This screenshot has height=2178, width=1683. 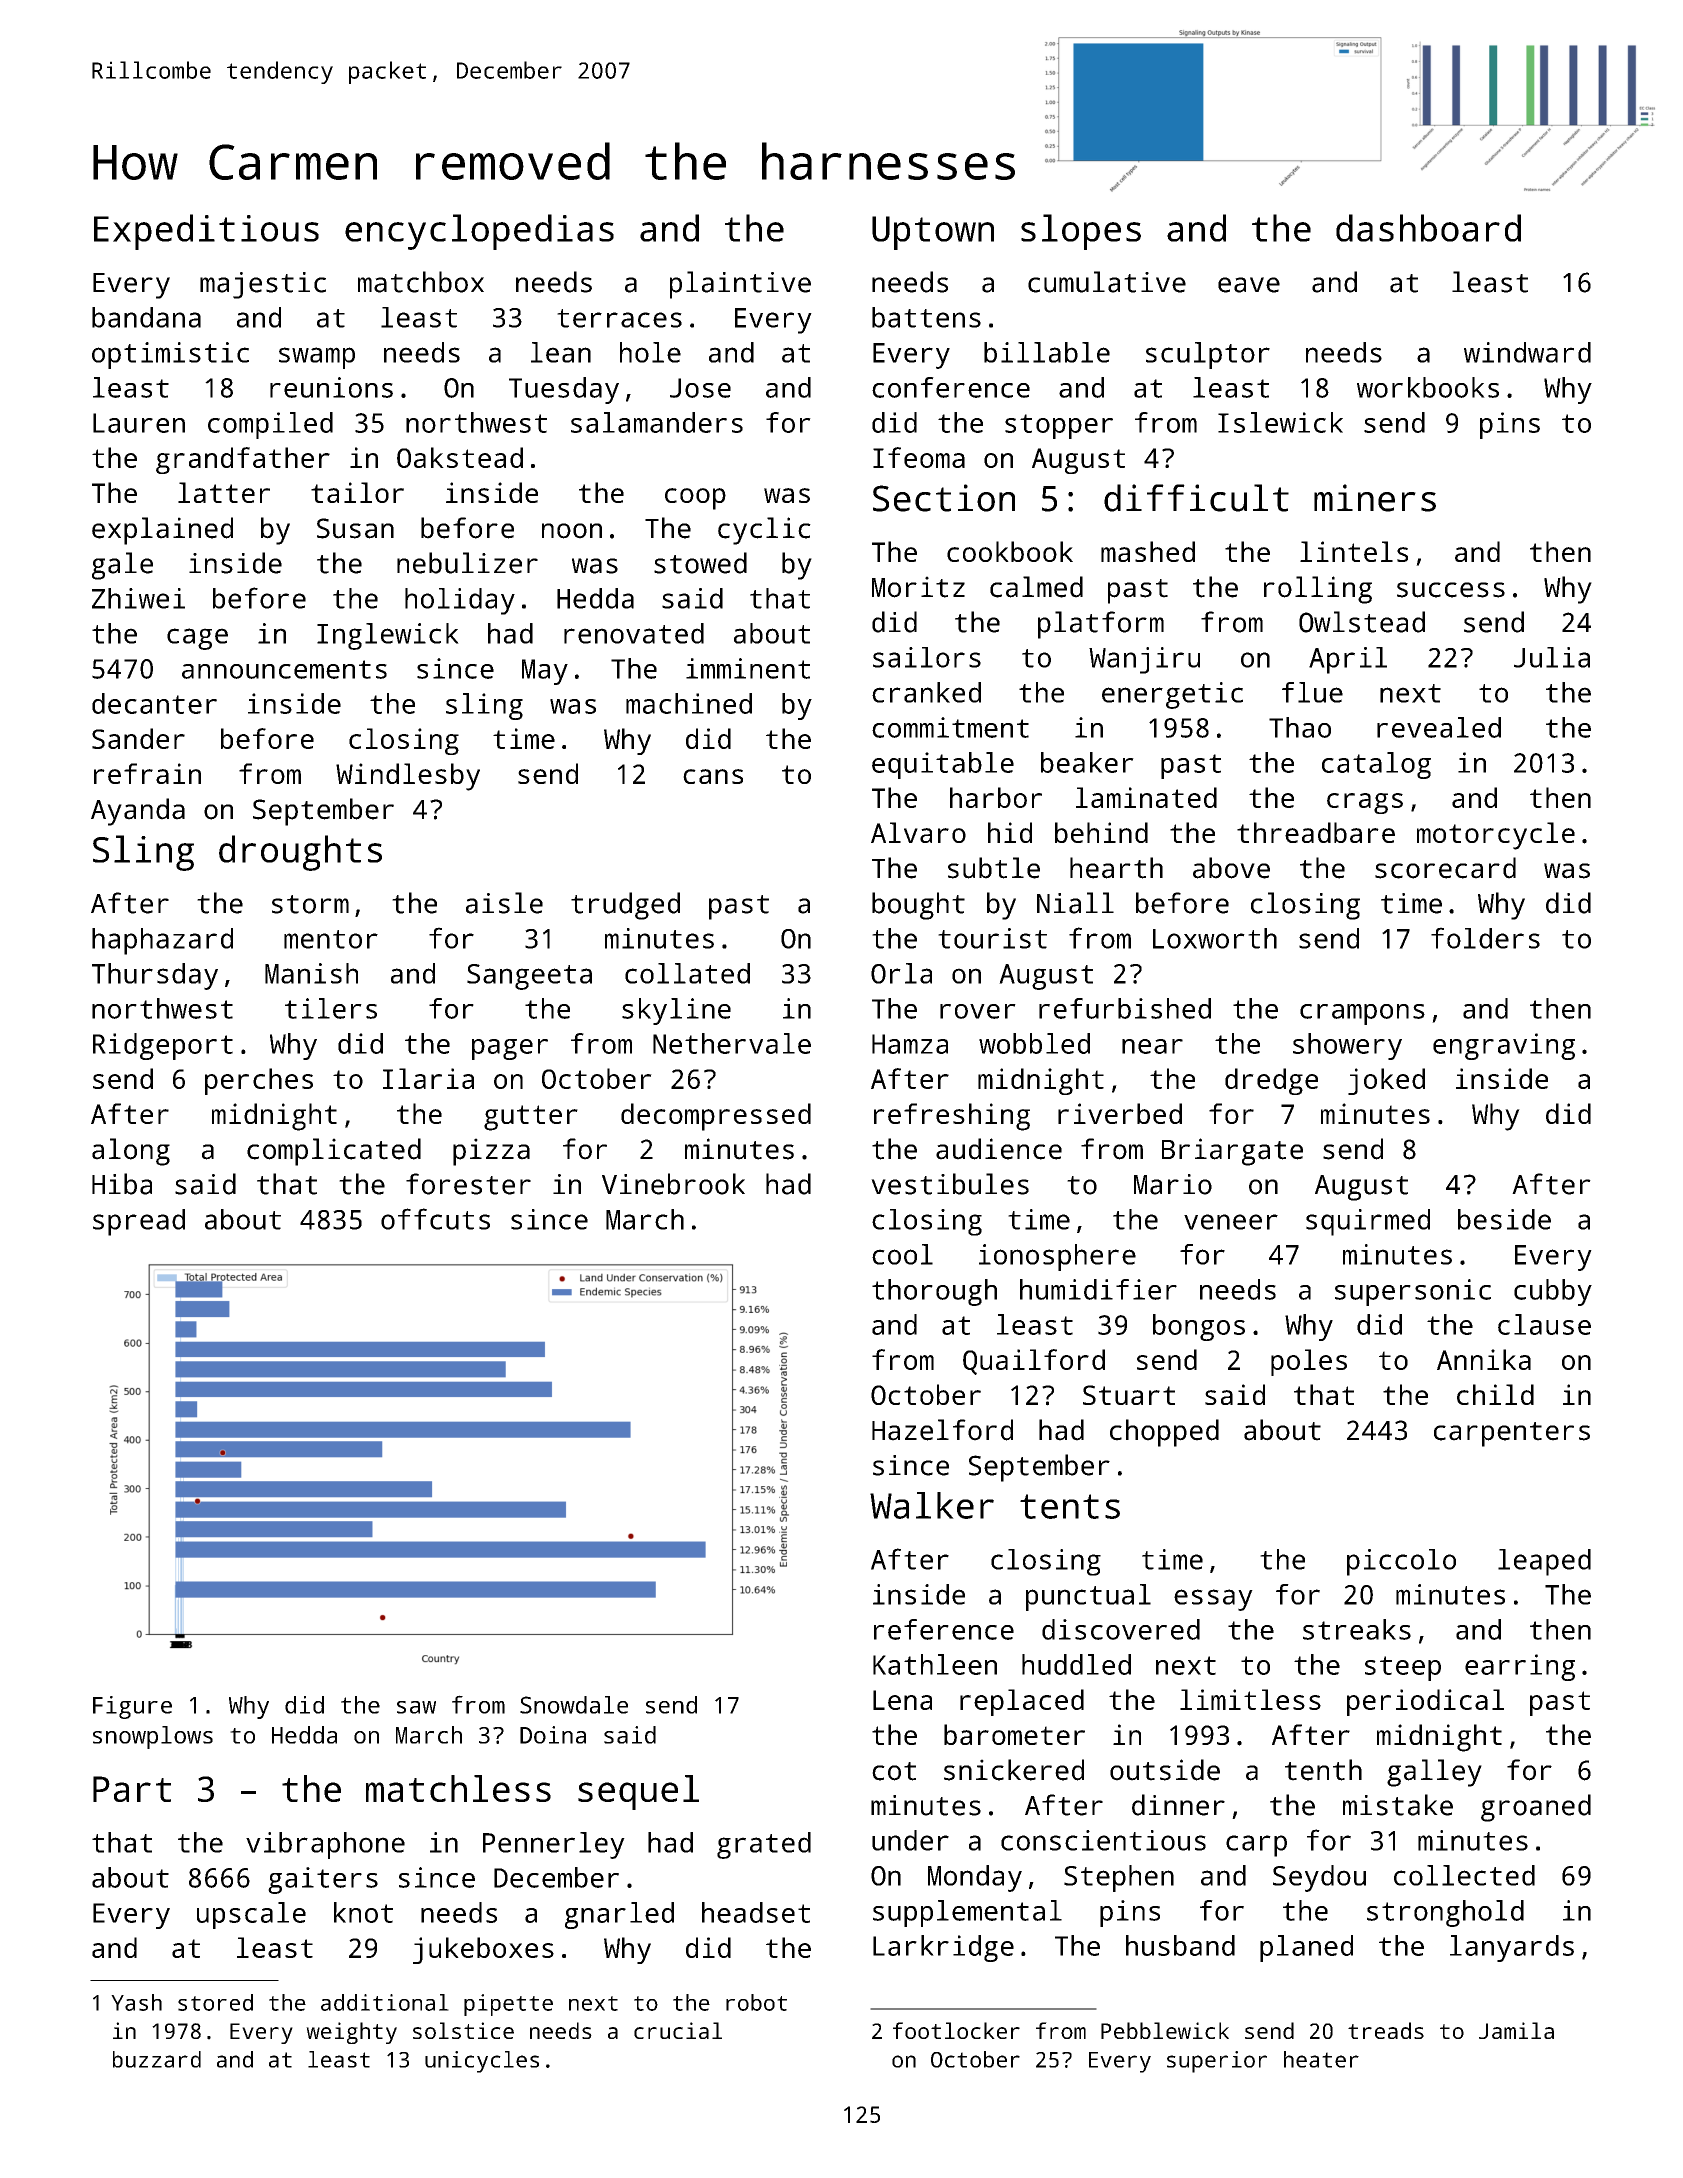 What do you see at coordinates (1232, 1152) in the screenshot?
I see `Briargate` at bounding box center [1232, 1152].
